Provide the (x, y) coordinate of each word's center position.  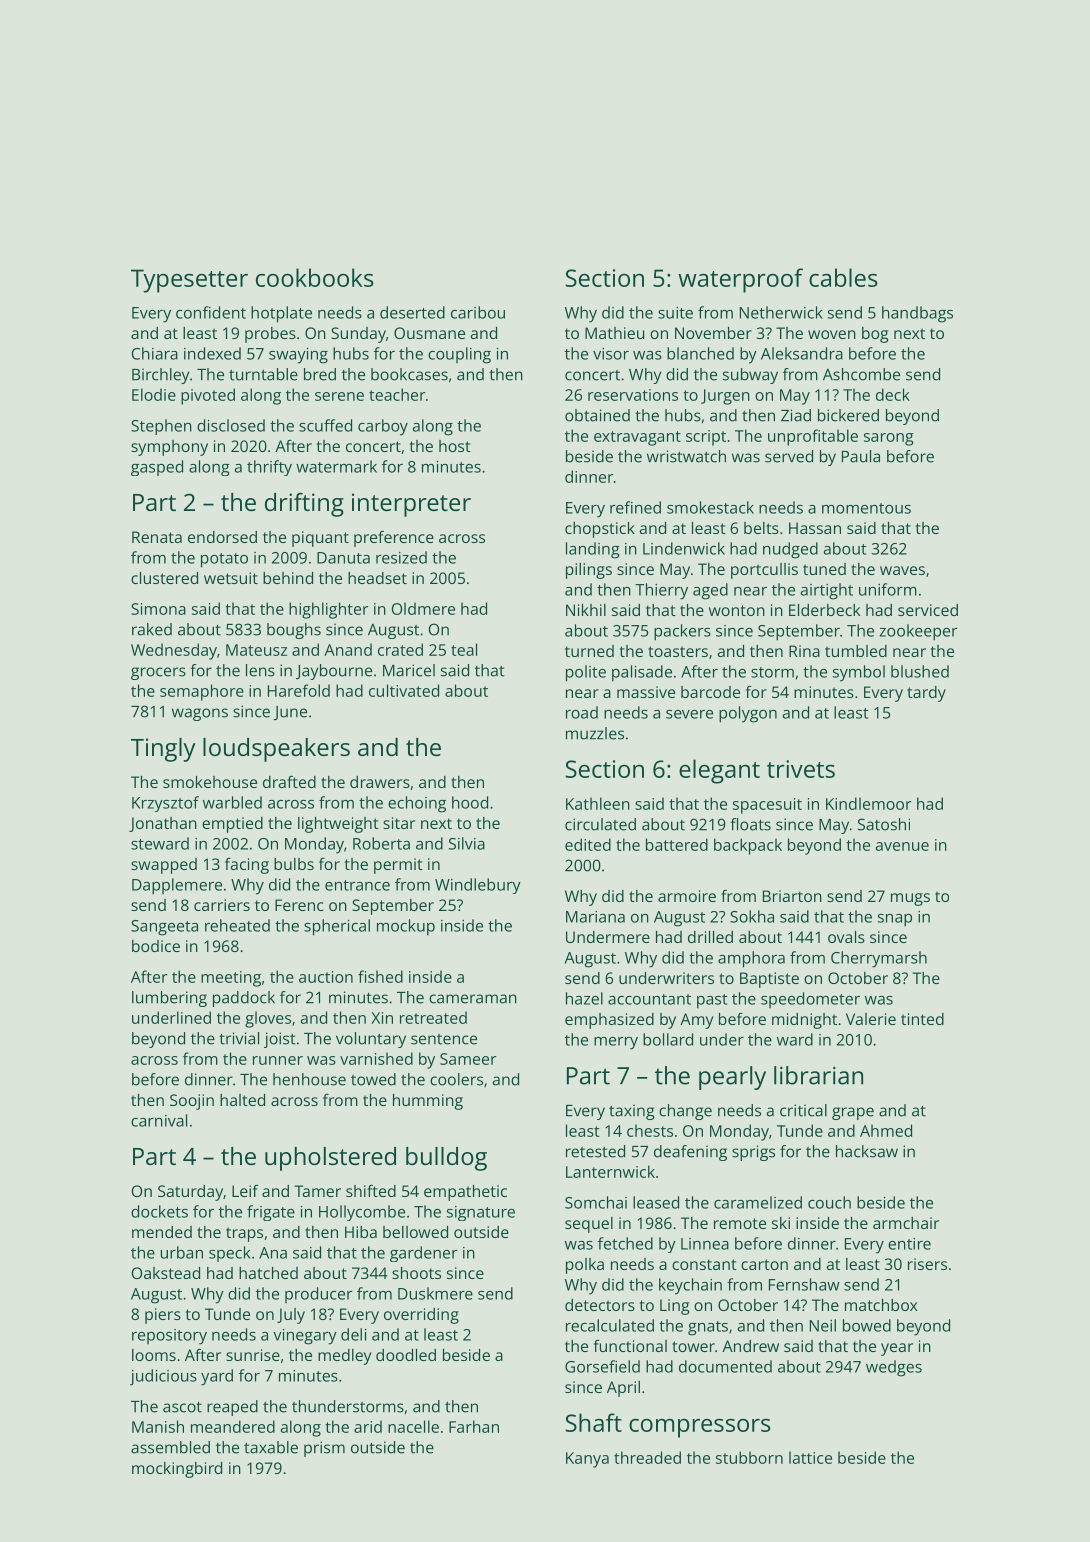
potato (224, 560)
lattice (810, 1457)
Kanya (587, 1460)
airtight (827, 591)
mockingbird (177, 1470)
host (455, 446)
